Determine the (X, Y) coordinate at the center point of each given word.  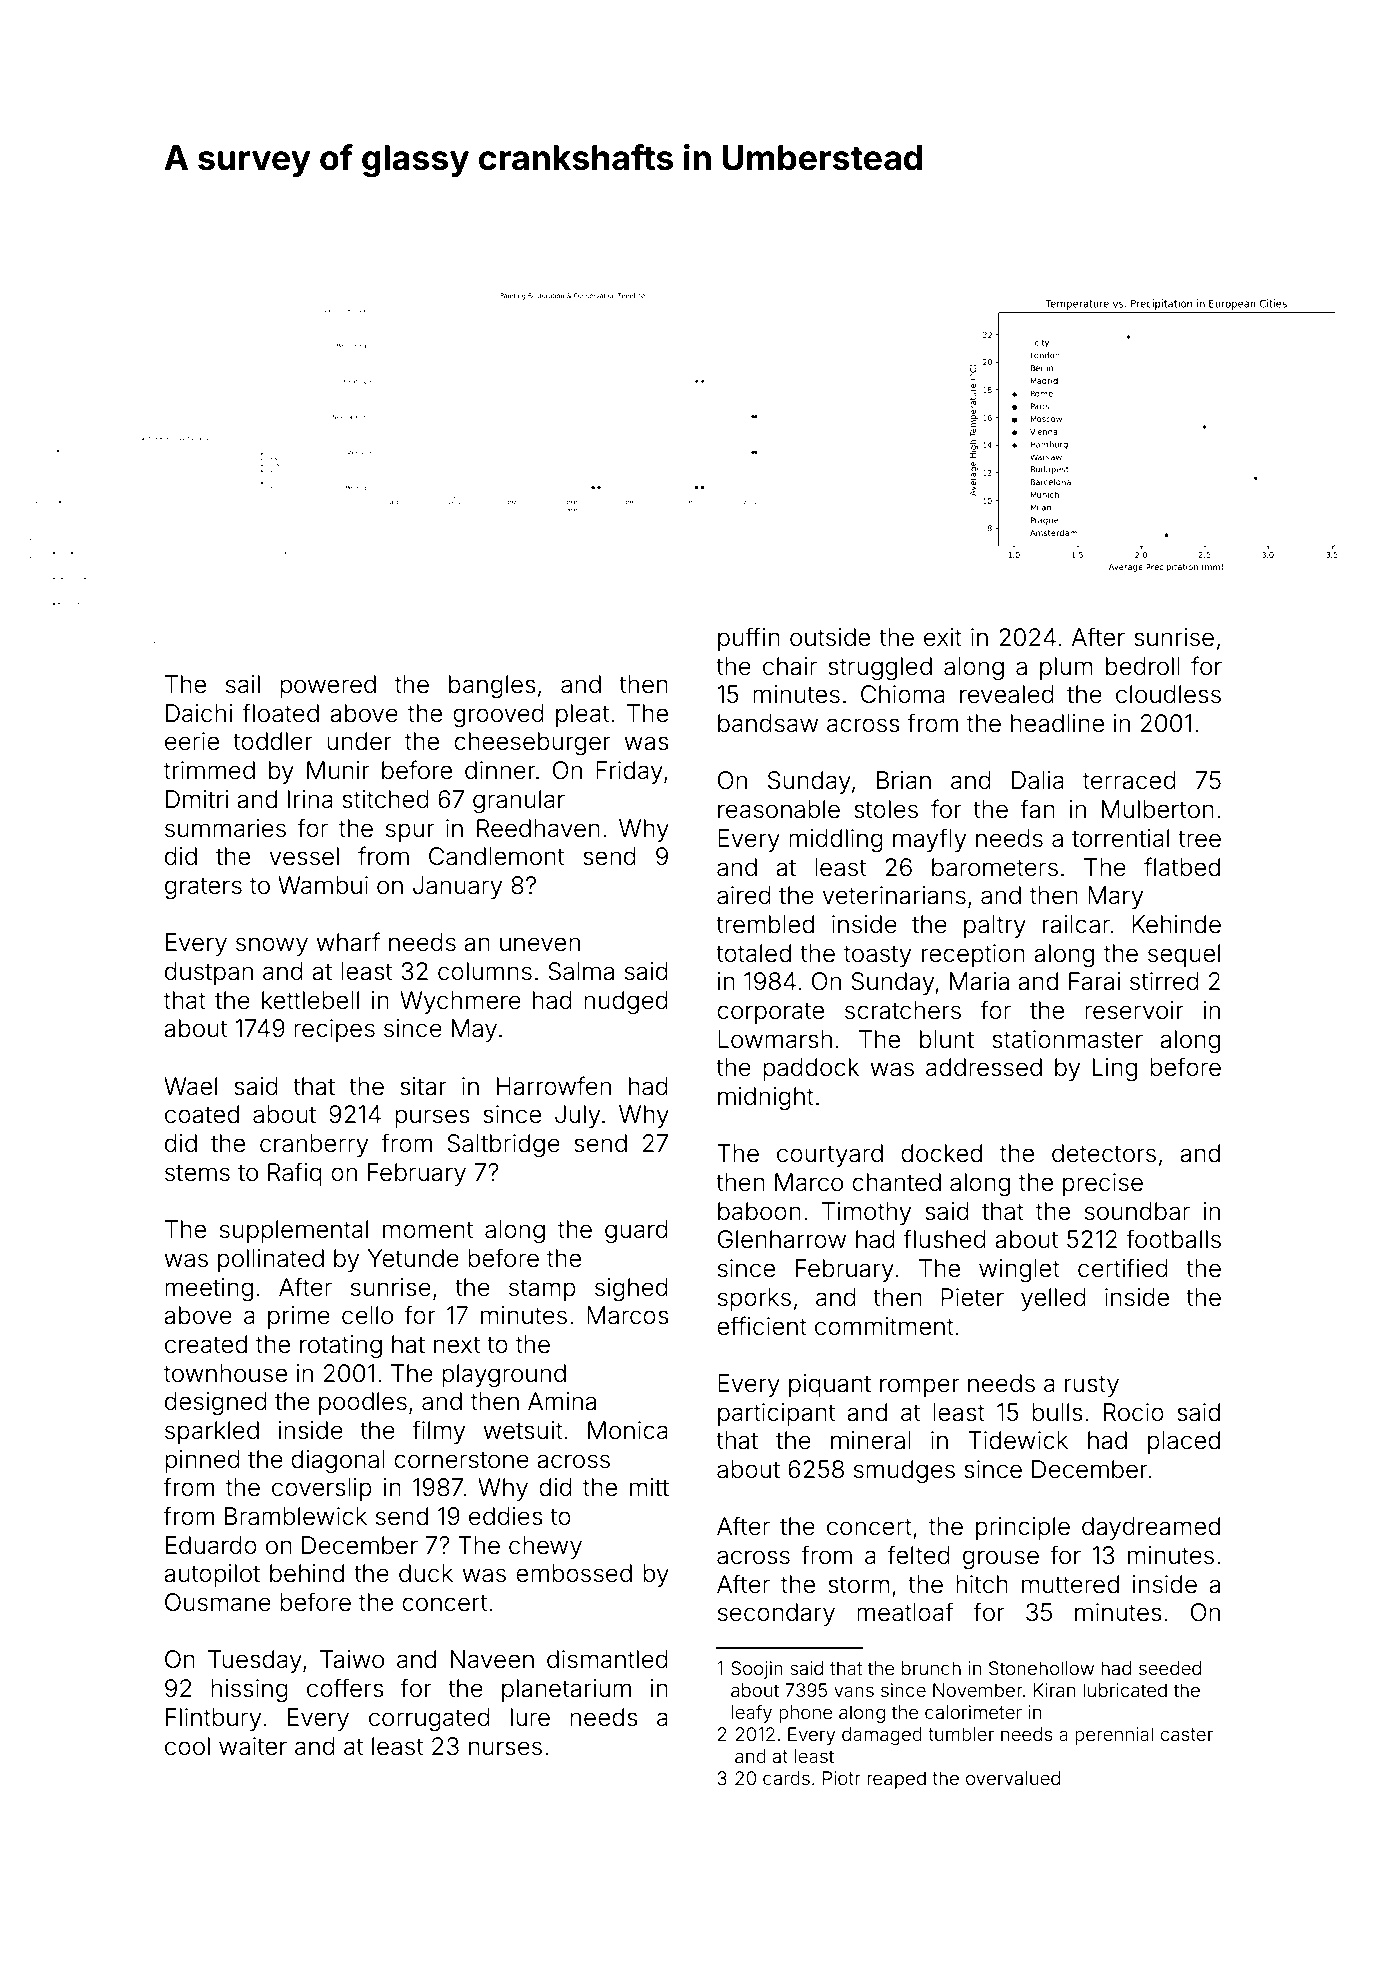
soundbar (1137, 1211)
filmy (438, 1432)
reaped (896, 1780)
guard (636, 1232)
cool (187, 1746)
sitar (423, 1086)
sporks (754, 1299)
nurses (505, 1748)
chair (790, 666)
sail (243, 684)
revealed (1007, 694)
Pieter (972, 1297)
